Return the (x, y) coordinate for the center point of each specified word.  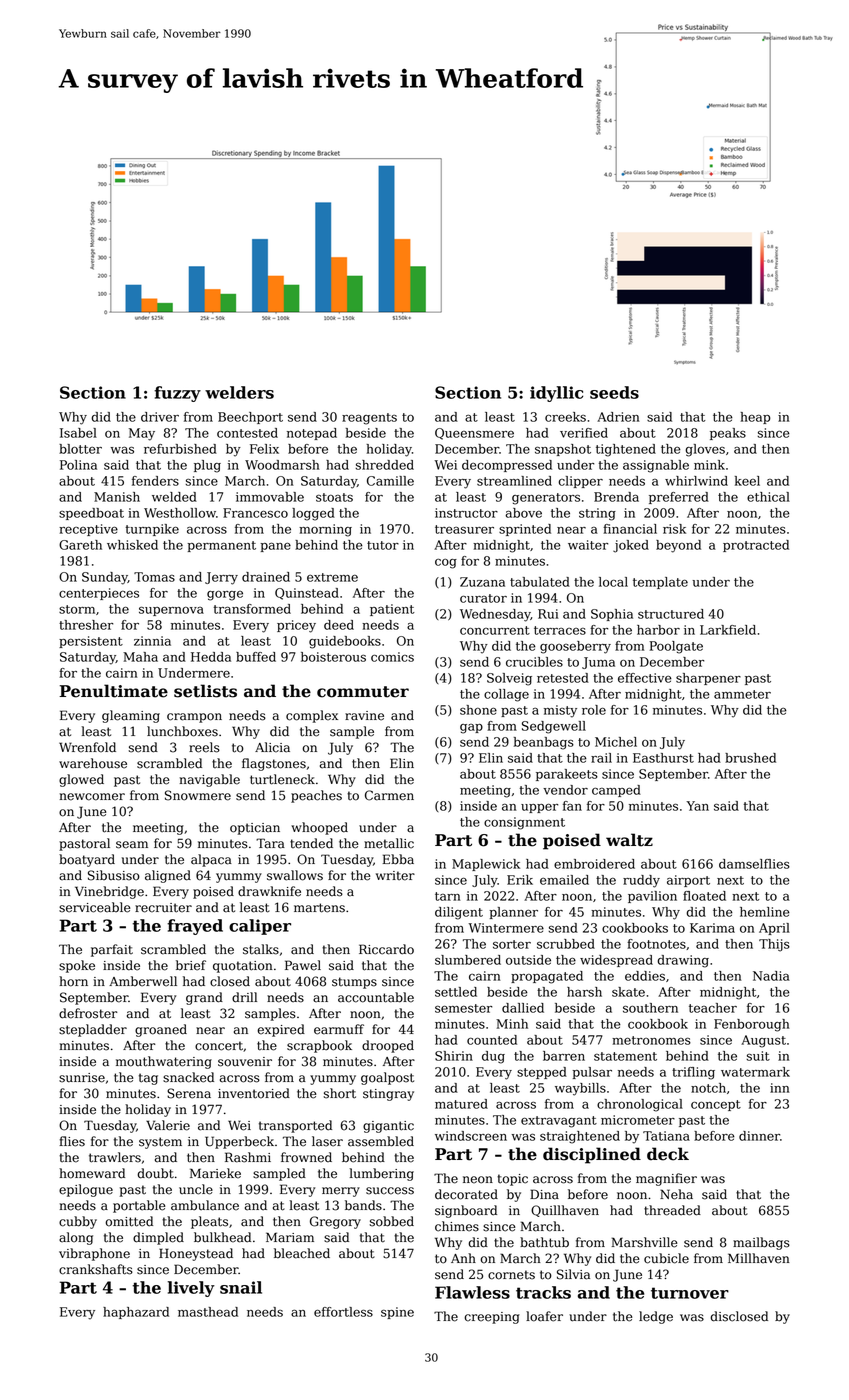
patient (392, 610)
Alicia (272, 747)
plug (207, 466)
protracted (756, 546)
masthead (208, 1312)
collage (506, 695)
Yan (697, 806)
